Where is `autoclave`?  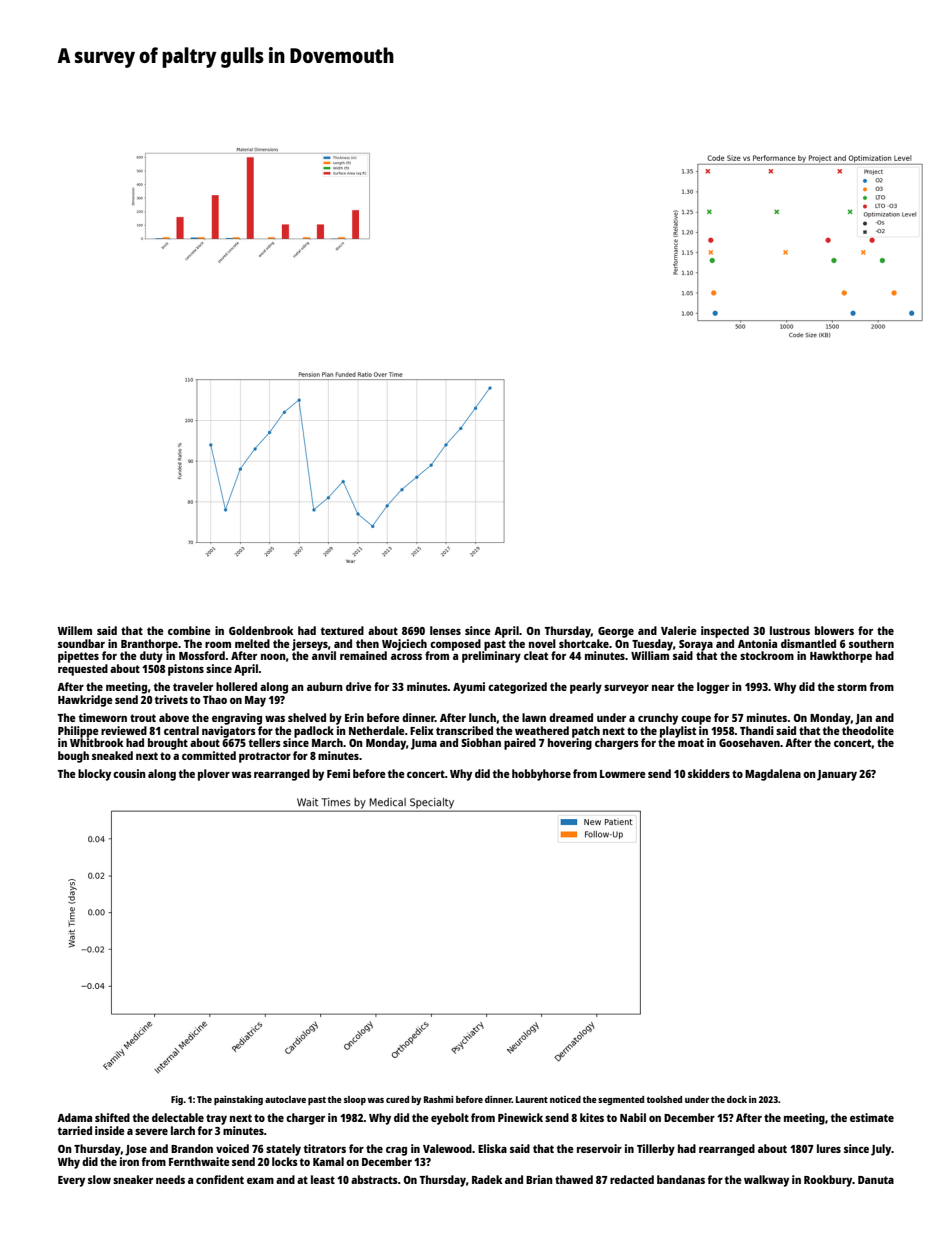 autoclave is located at coordinates (285, 1099).
